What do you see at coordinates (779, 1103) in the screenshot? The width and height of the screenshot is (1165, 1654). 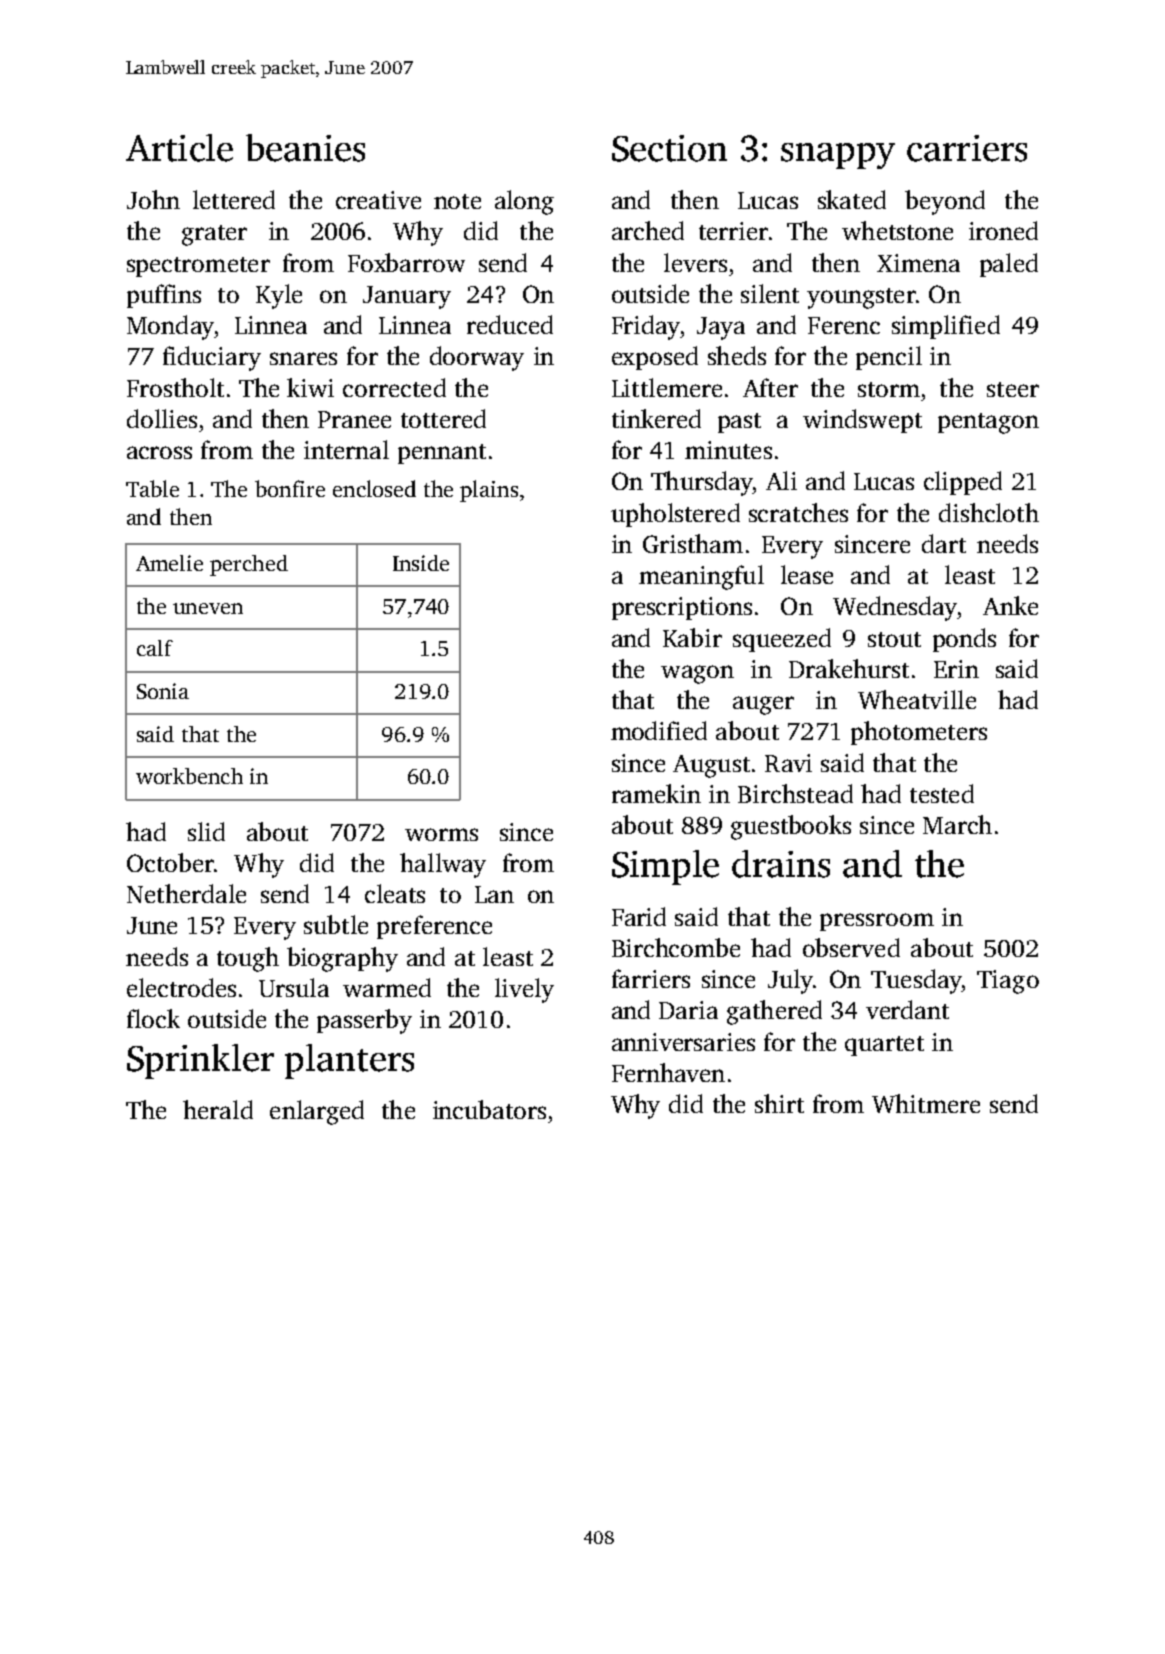 I see `shirt` at bounding box center [779, 1103].
